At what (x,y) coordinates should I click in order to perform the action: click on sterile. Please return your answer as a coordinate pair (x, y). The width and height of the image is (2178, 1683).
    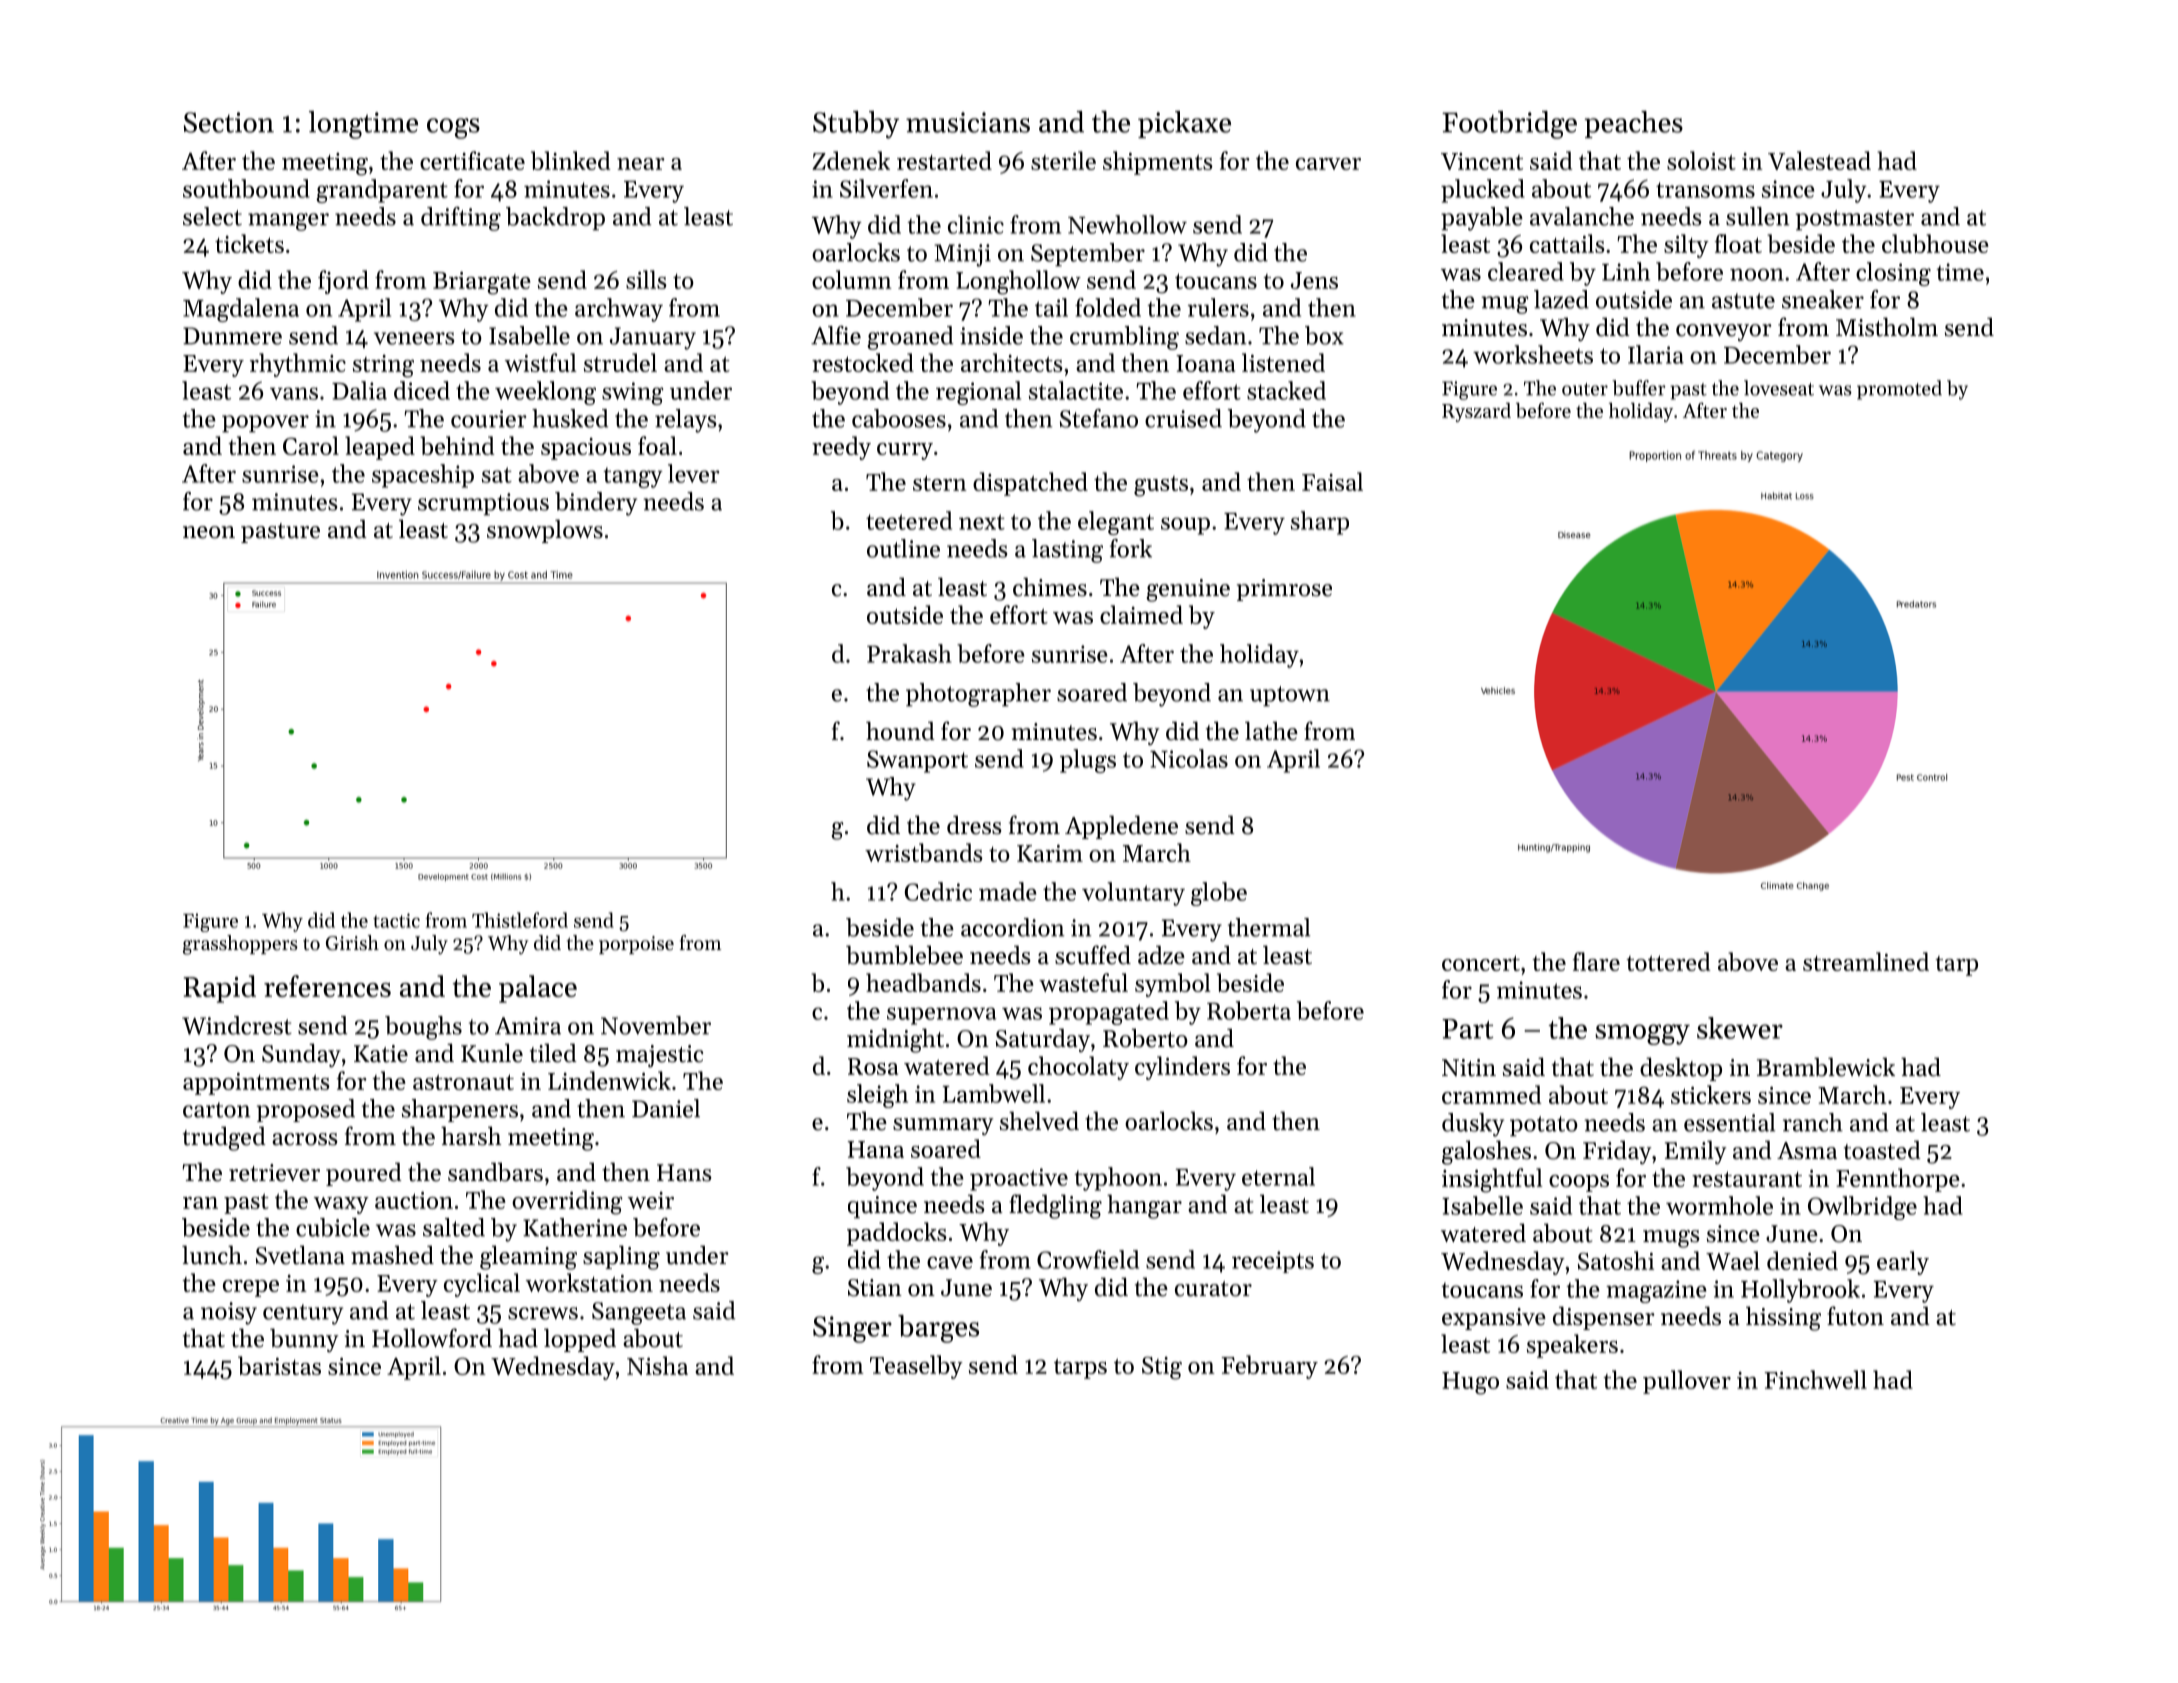
    Looking at the image, I should click on (1063, 160).
